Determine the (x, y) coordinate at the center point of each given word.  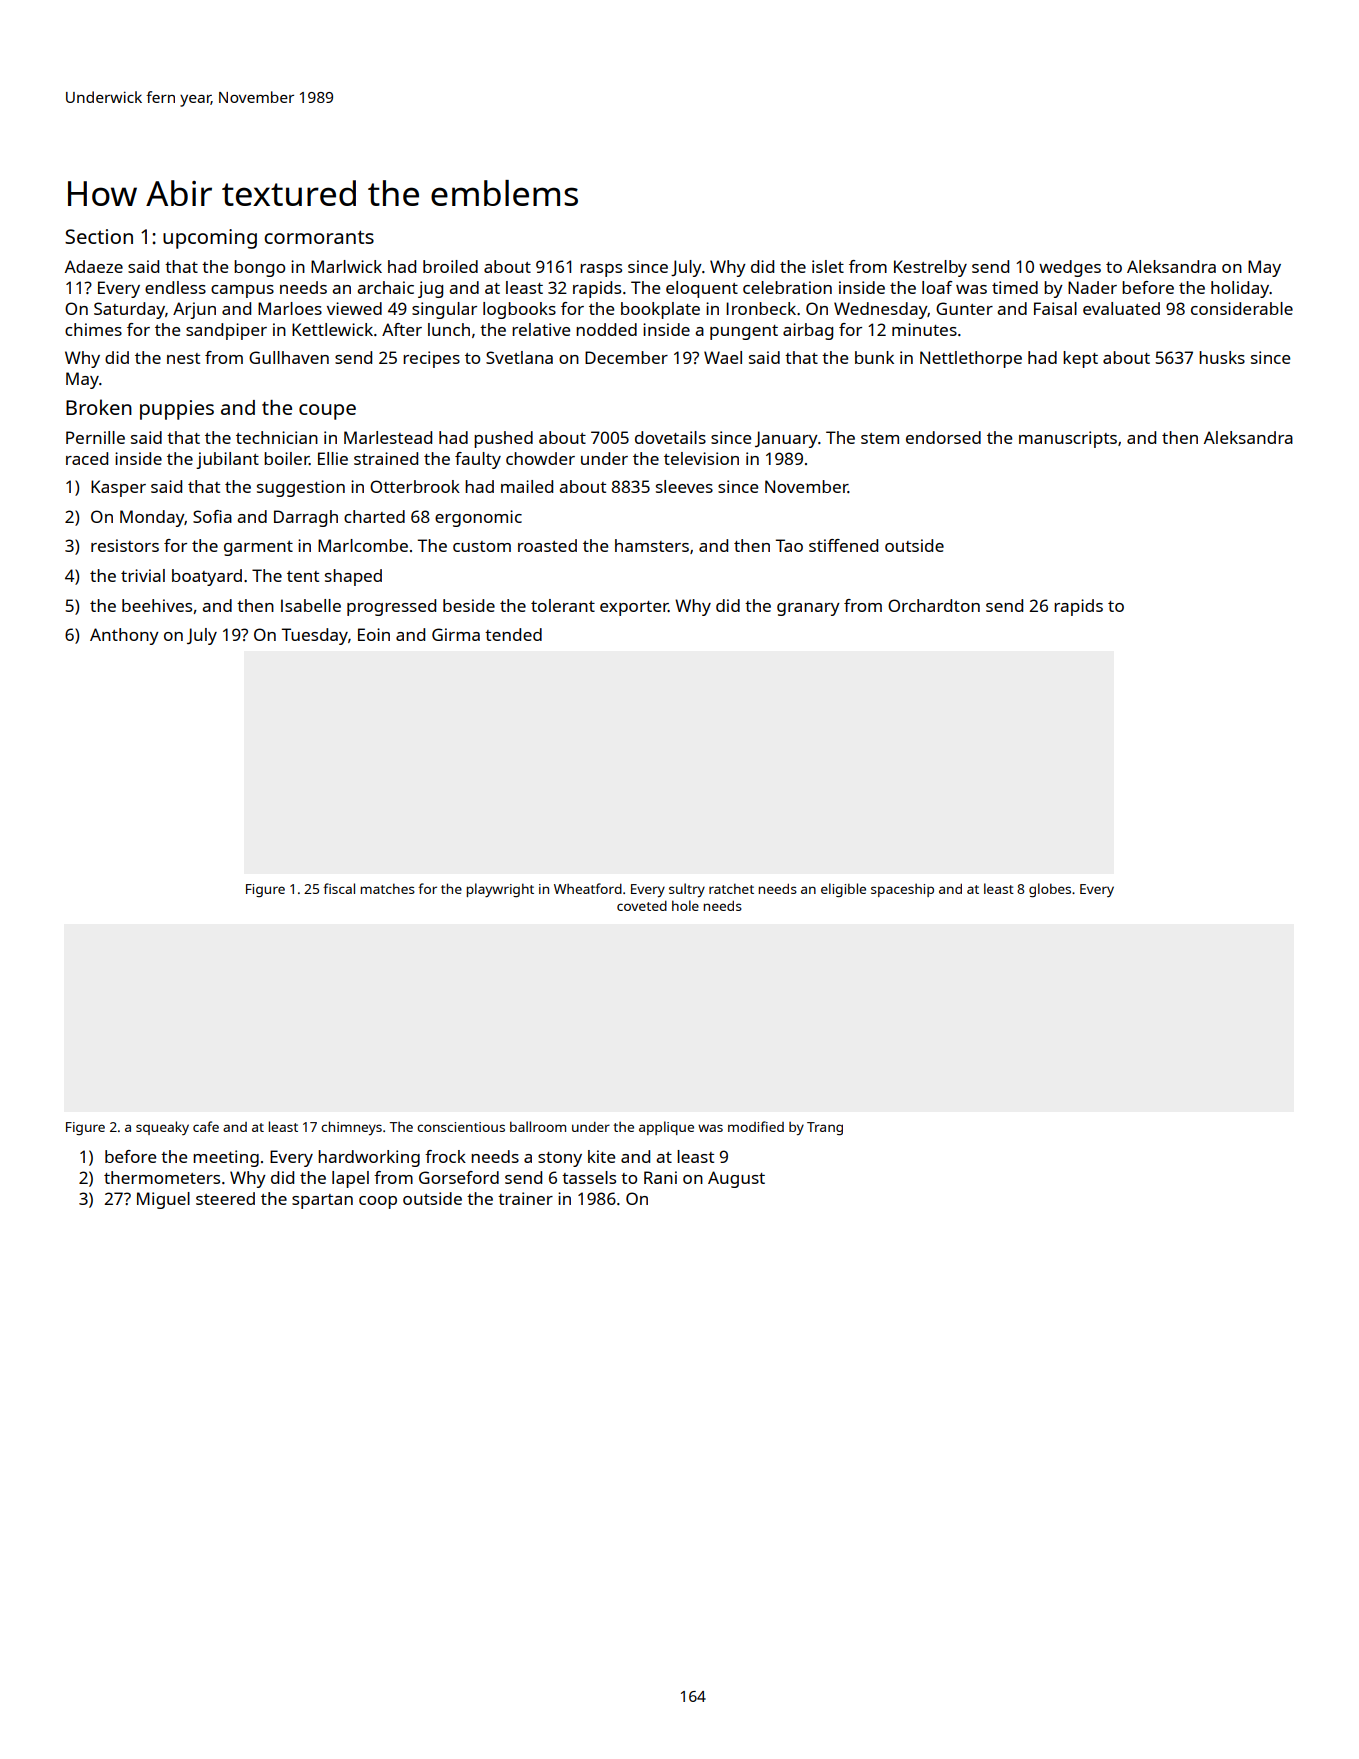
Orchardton (934, 605)
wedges (1070, 268)
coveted (642, 906)
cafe (206, 1126)
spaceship (902, 890)
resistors (125, 545)
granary (808, 609)
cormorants (319, 237)
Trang (825, 1128)
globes (1050, 890)
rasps (601, 270)
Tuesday (315, 636)
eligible (843, 890)
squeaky (162, 1128)
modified (756, 1126)
